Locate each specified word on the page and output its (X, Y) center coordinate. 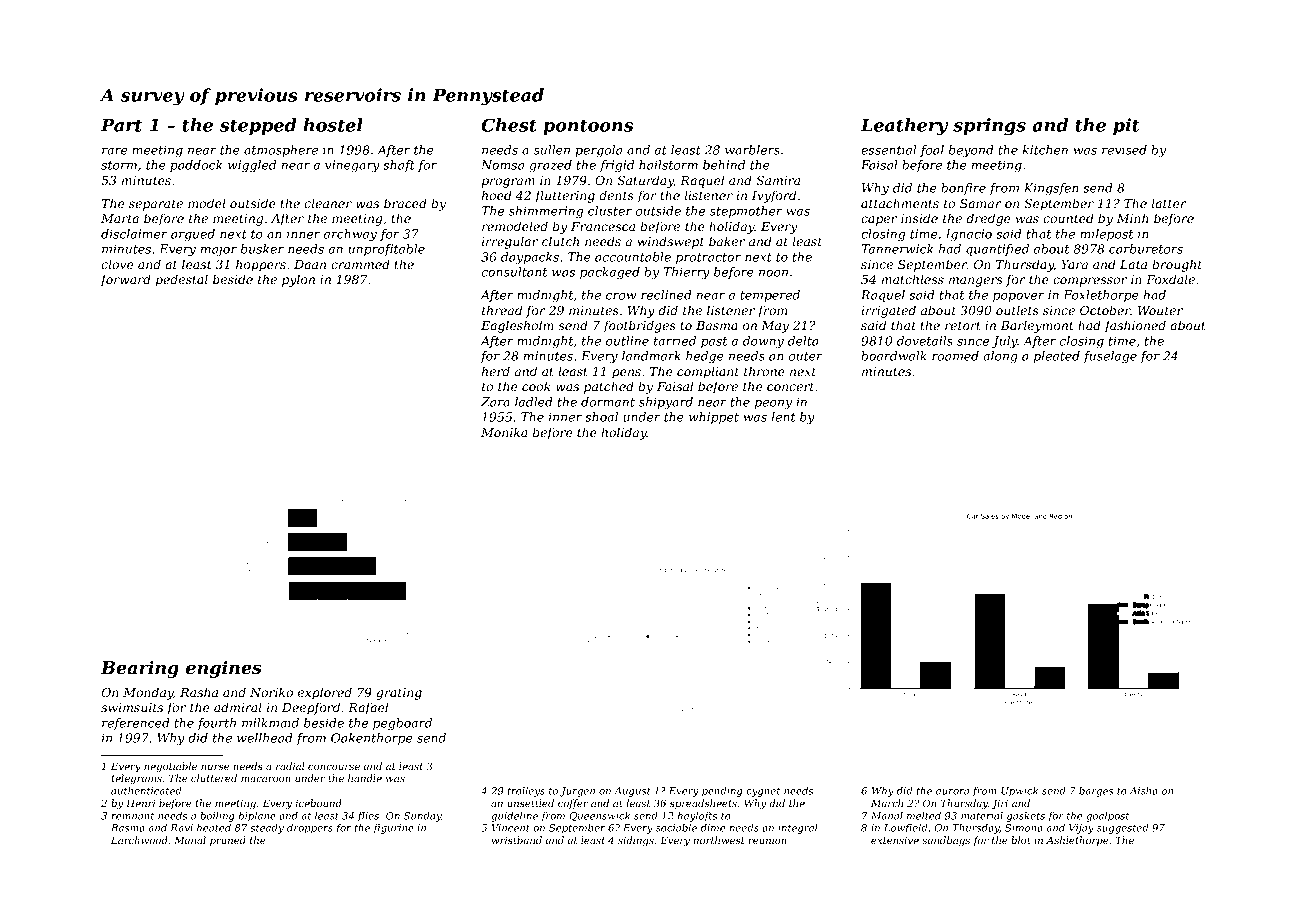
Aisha (1143, 791)
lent (784, 417)
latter (1169, 203)
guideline (514, 817)
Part (121, 125)
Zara (495, 402)
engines (224, 669)
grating (399, 694)
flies (368, 817)
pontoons (588, 127)
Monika (504, 432)
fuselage (1110, 357)
